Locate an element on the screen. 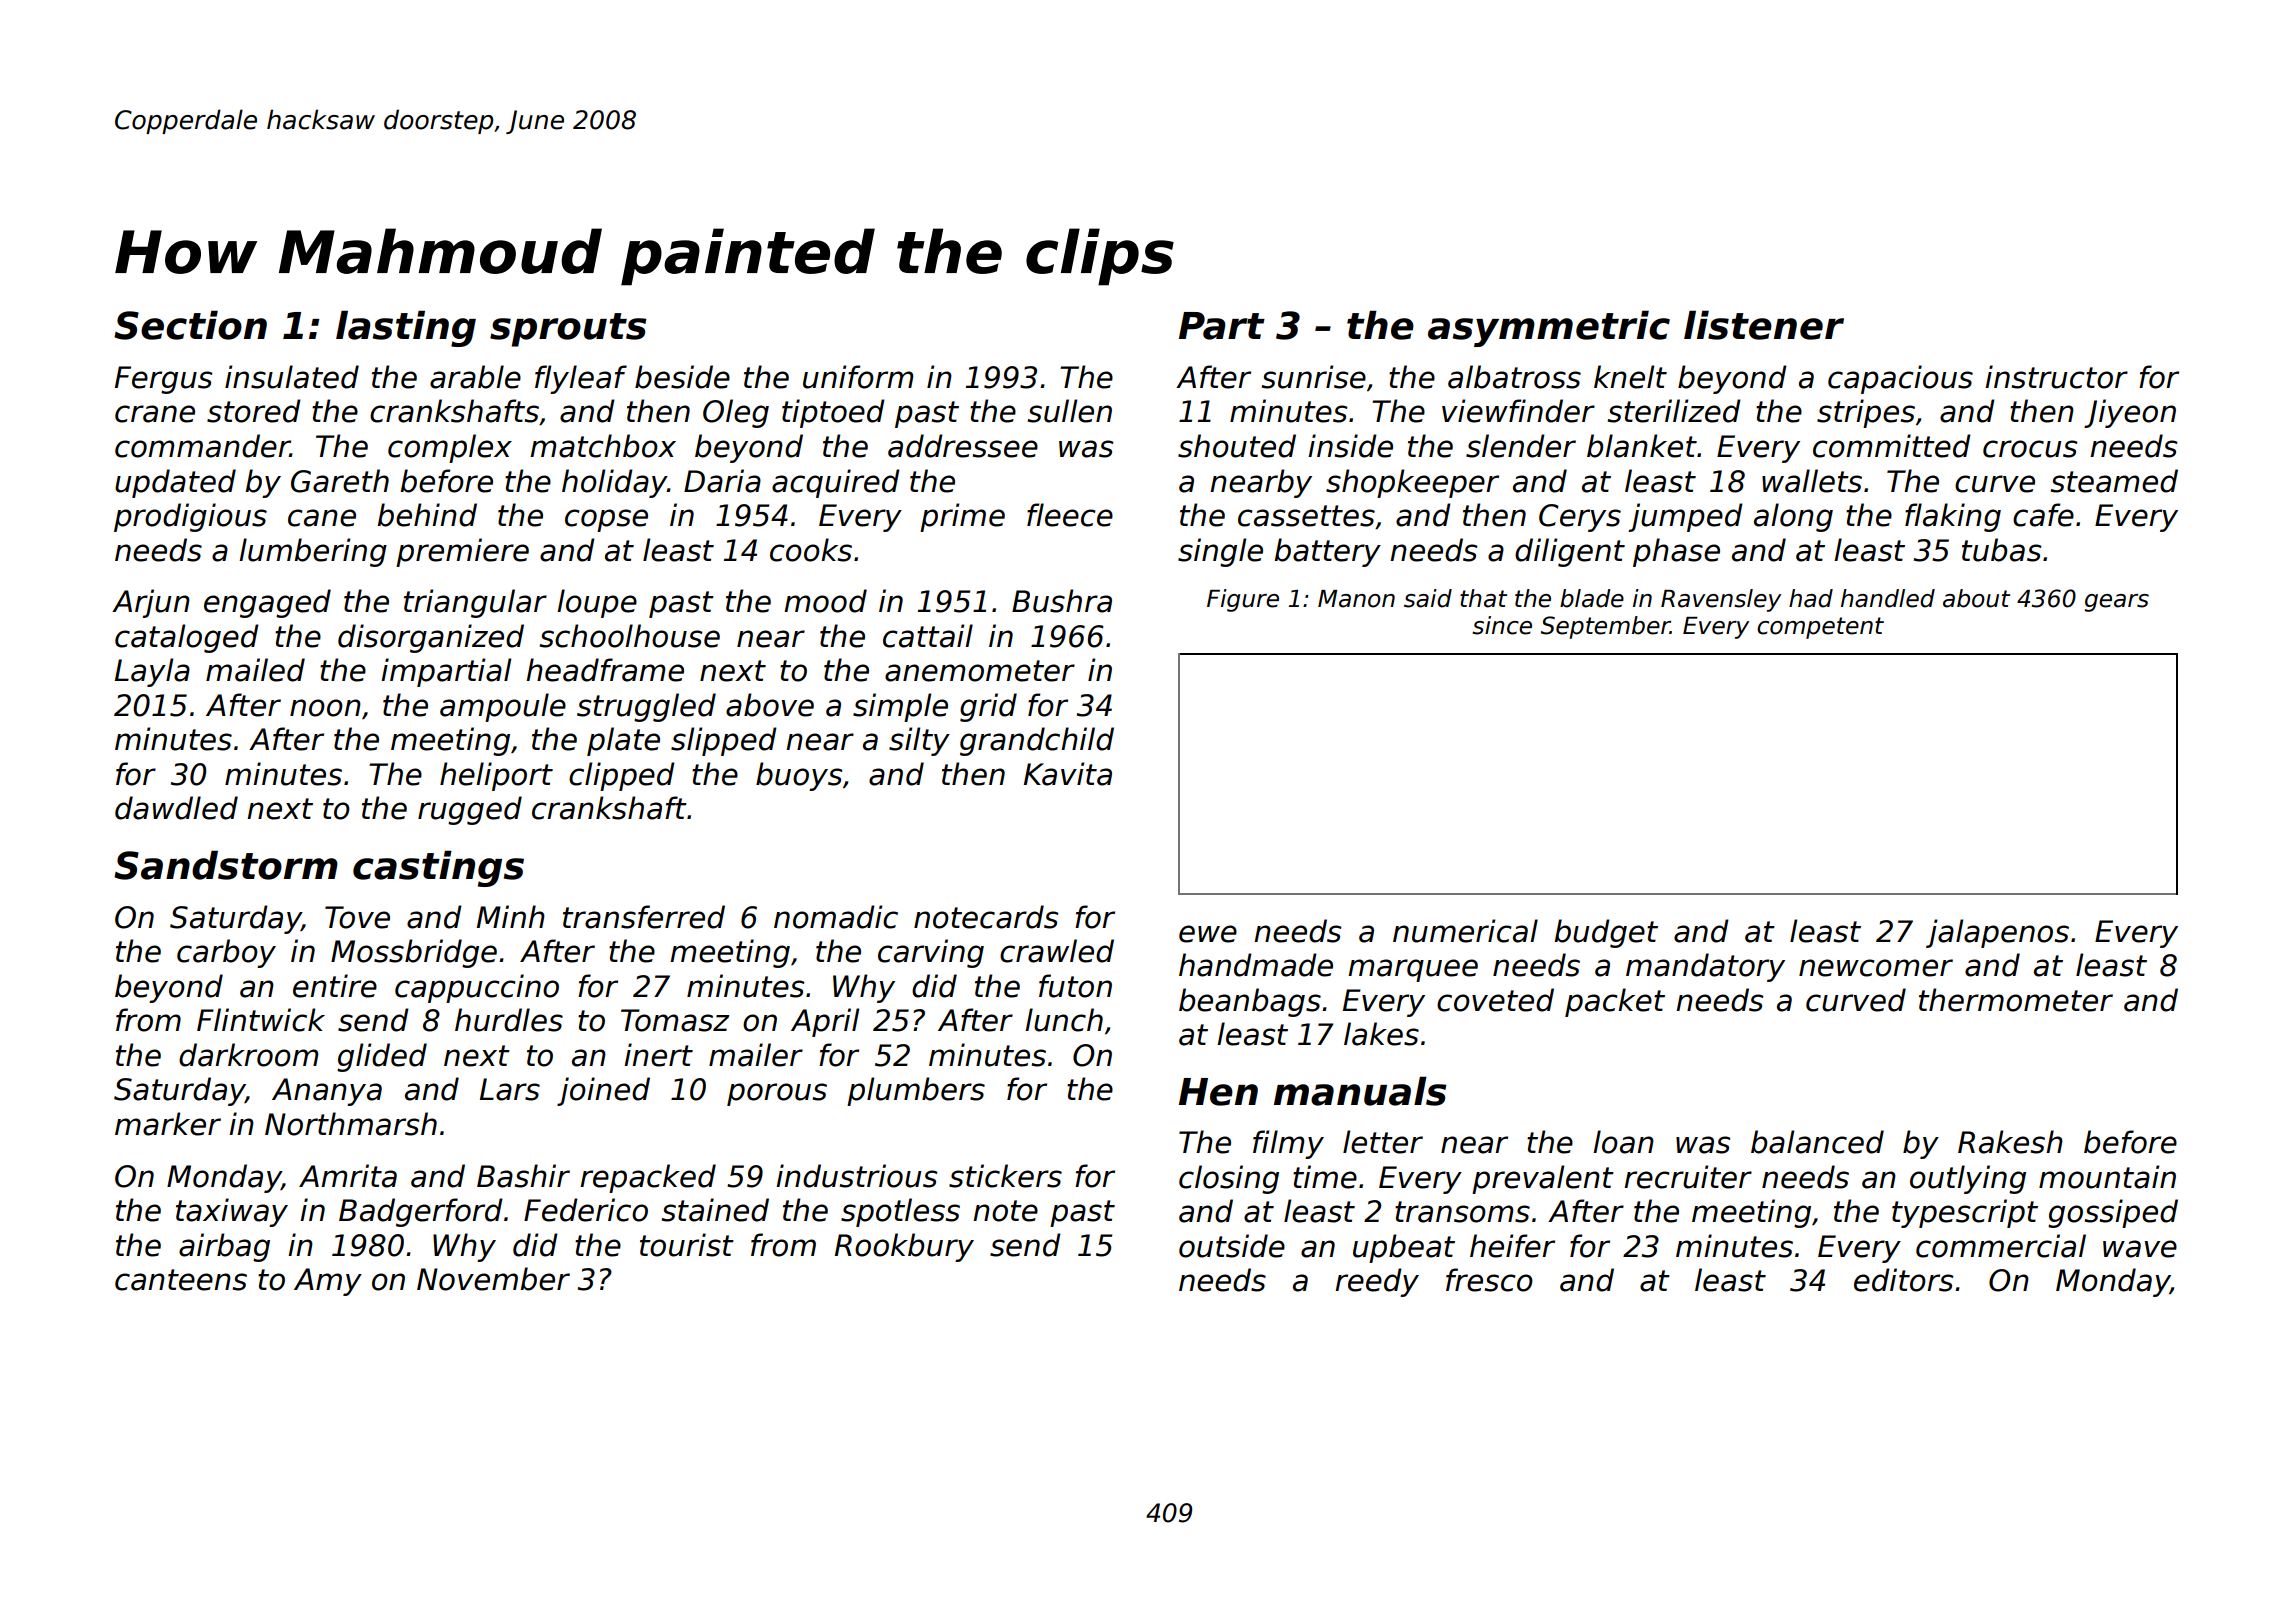  sullen is located at coordinates (1070, 411).
